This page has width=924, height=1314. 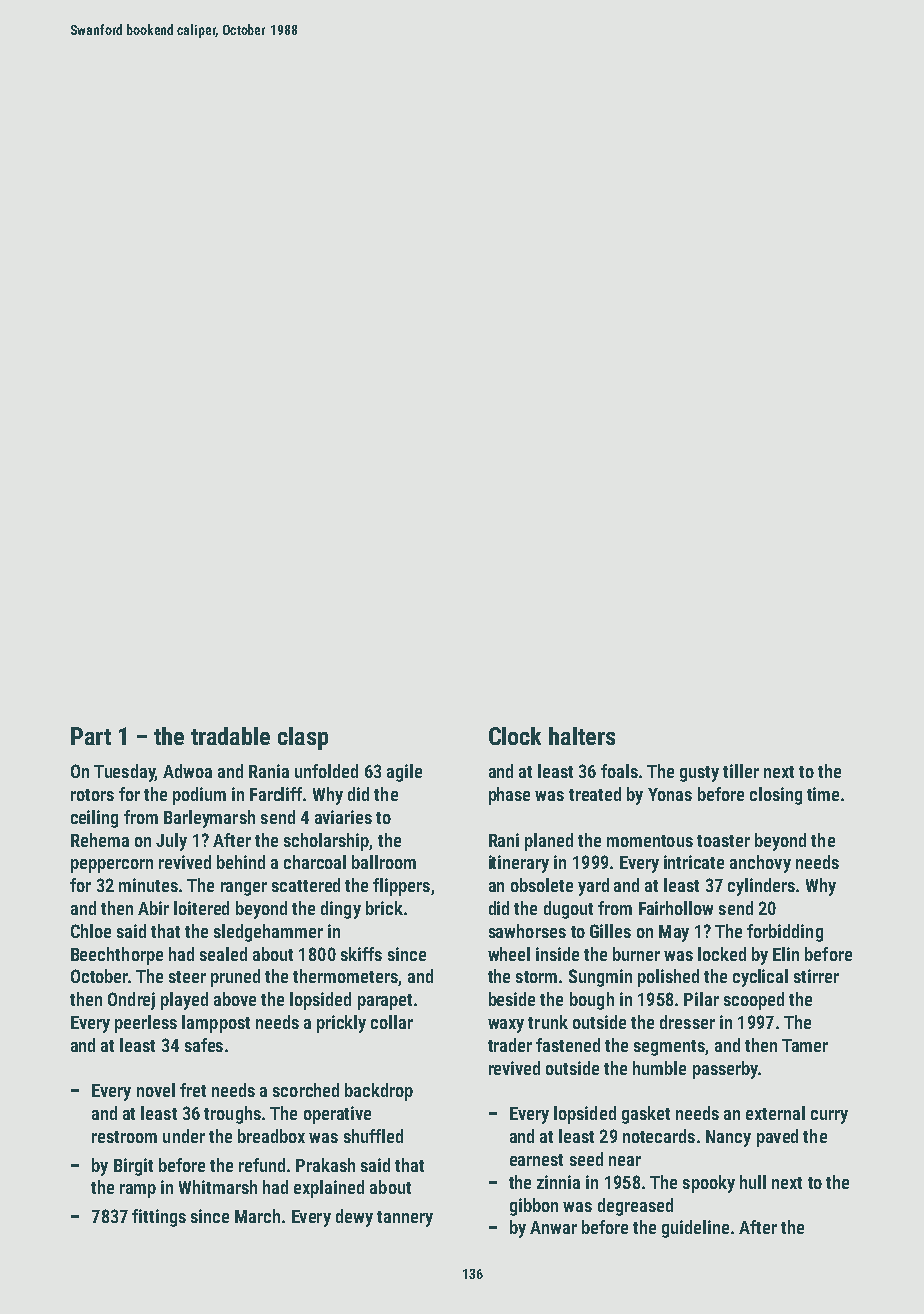 I want to click on Tamer, so click(x=805, y=1045).
